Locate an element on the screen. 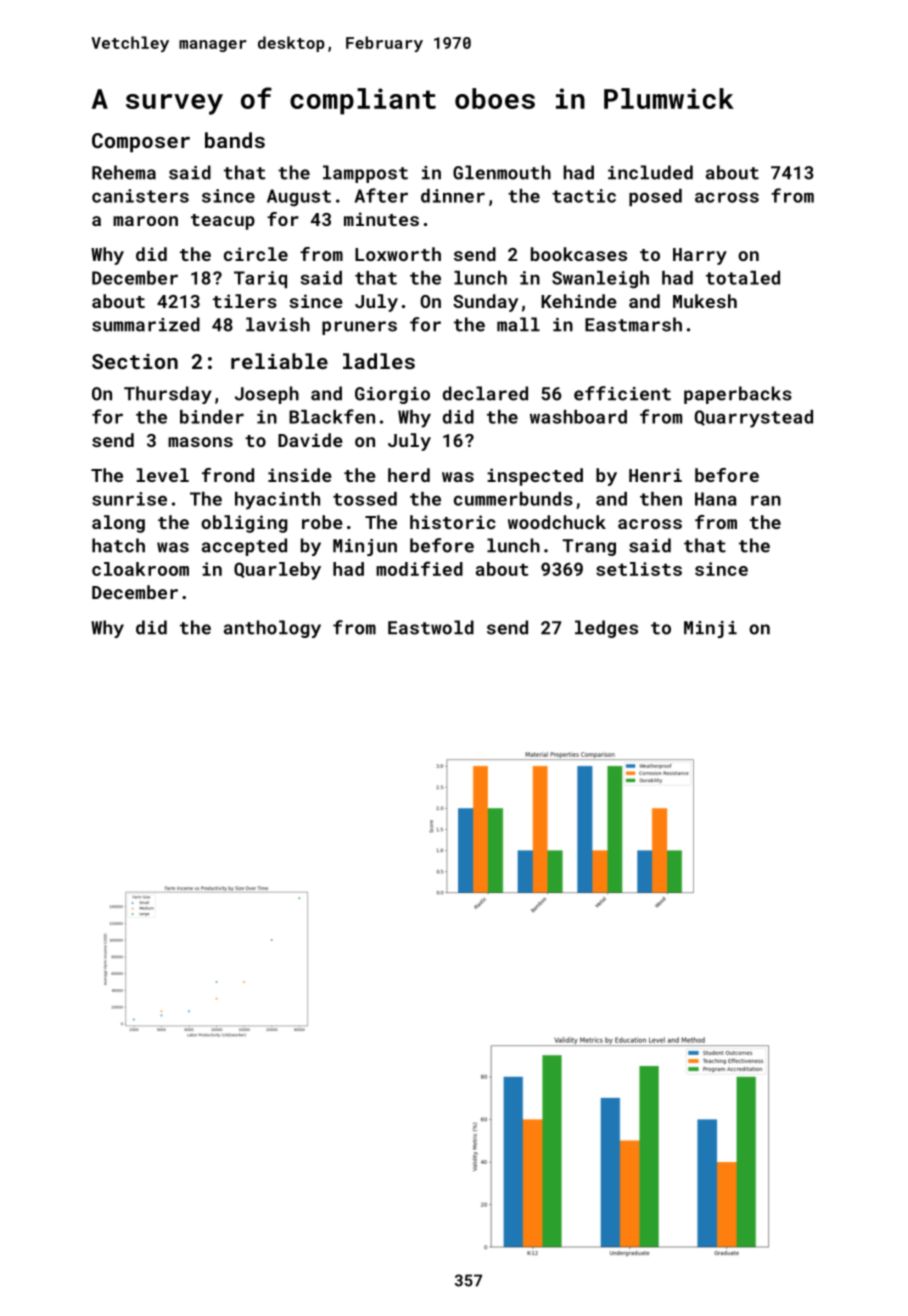 This screenshot has width=908, height=1316. Hana is located at coordinates (716, 499).
